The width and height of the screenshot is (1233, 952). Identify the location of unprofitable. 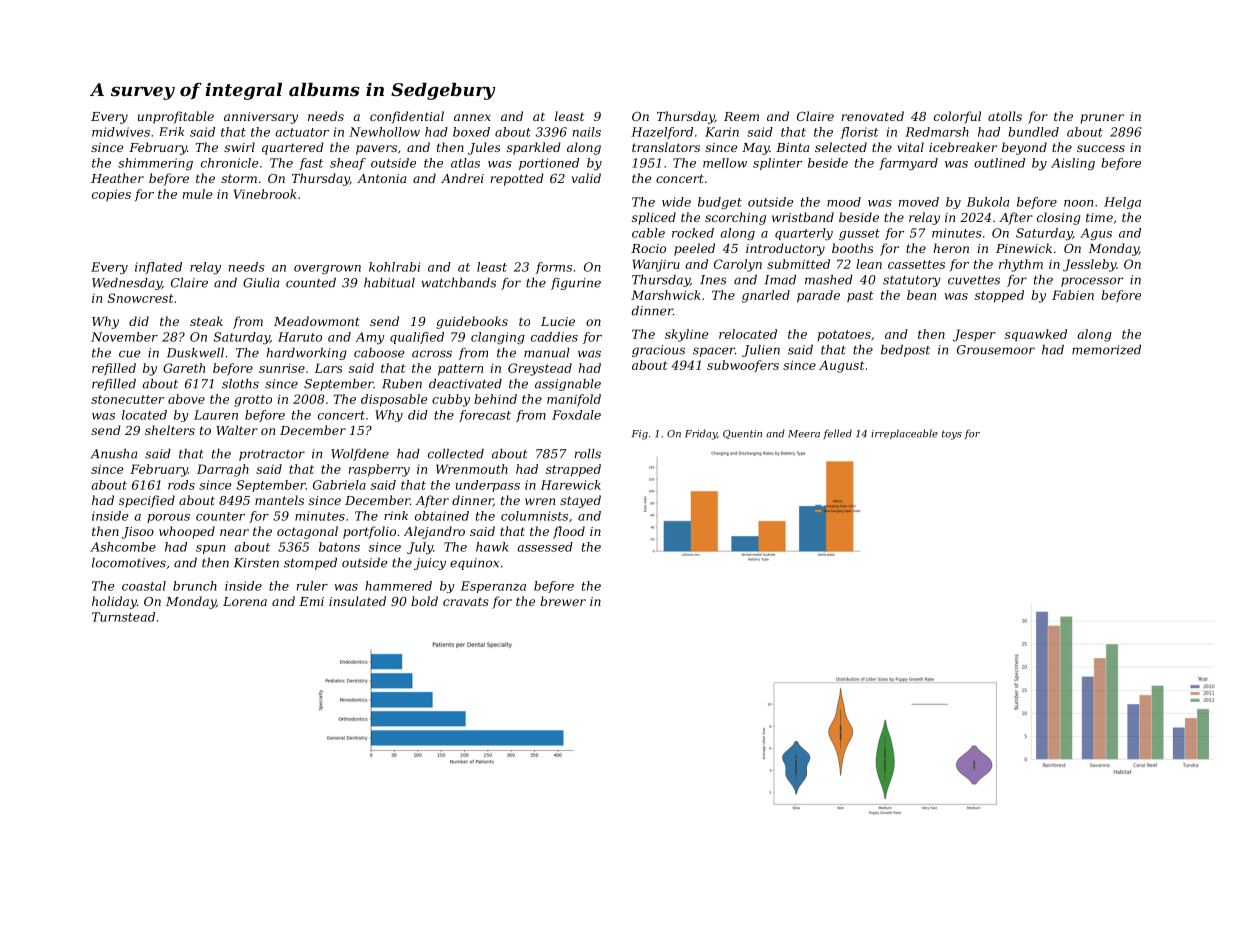
(176, 117).
